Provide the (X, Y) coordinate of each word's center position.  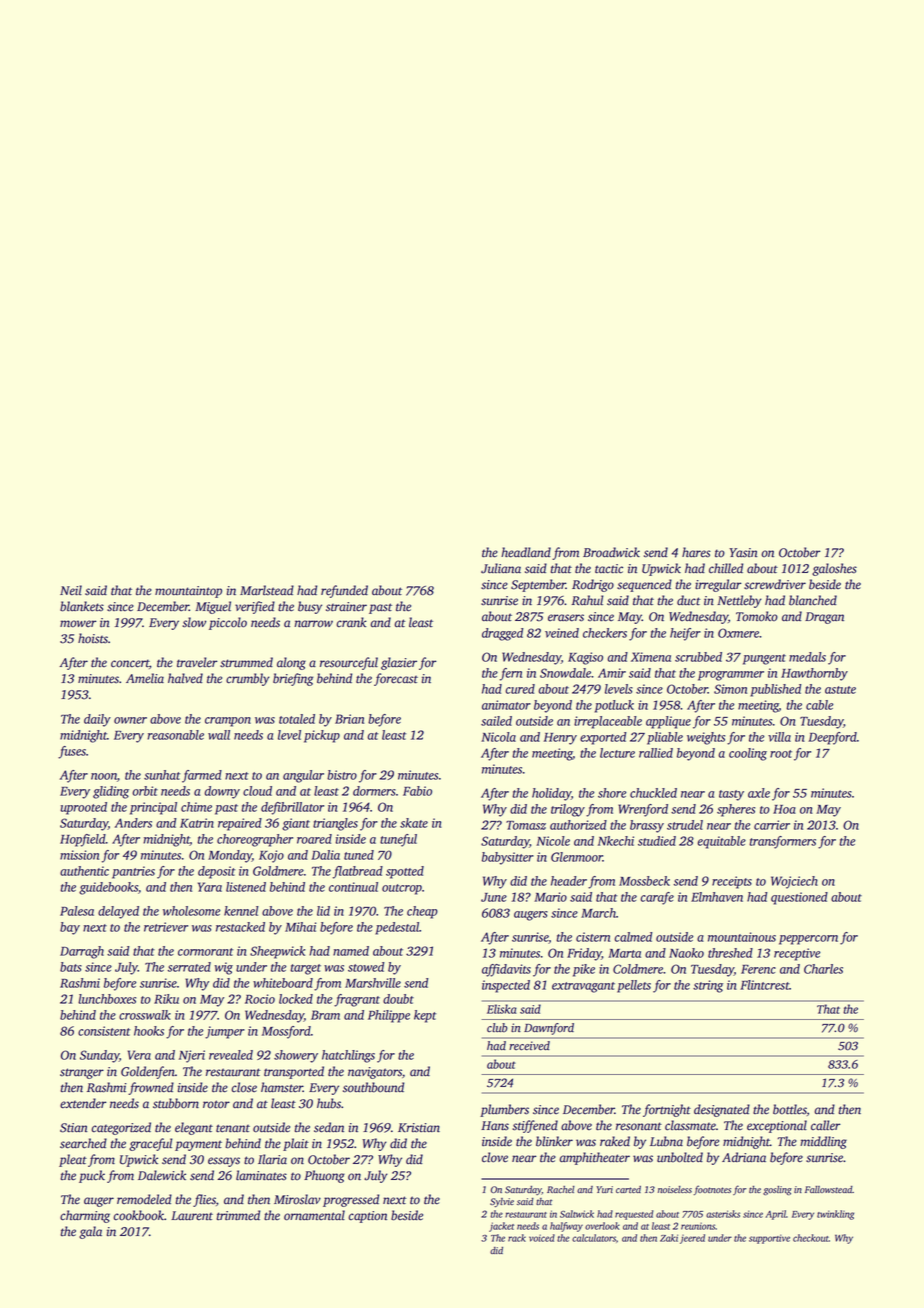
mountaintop (188, 592)
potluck (614, 706)
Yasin (743, 553)
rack (517, 1238)
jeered (692, 1239)
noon (104, 776)
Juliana (501, 568)
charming (85, 1216)
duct (689, 600)
